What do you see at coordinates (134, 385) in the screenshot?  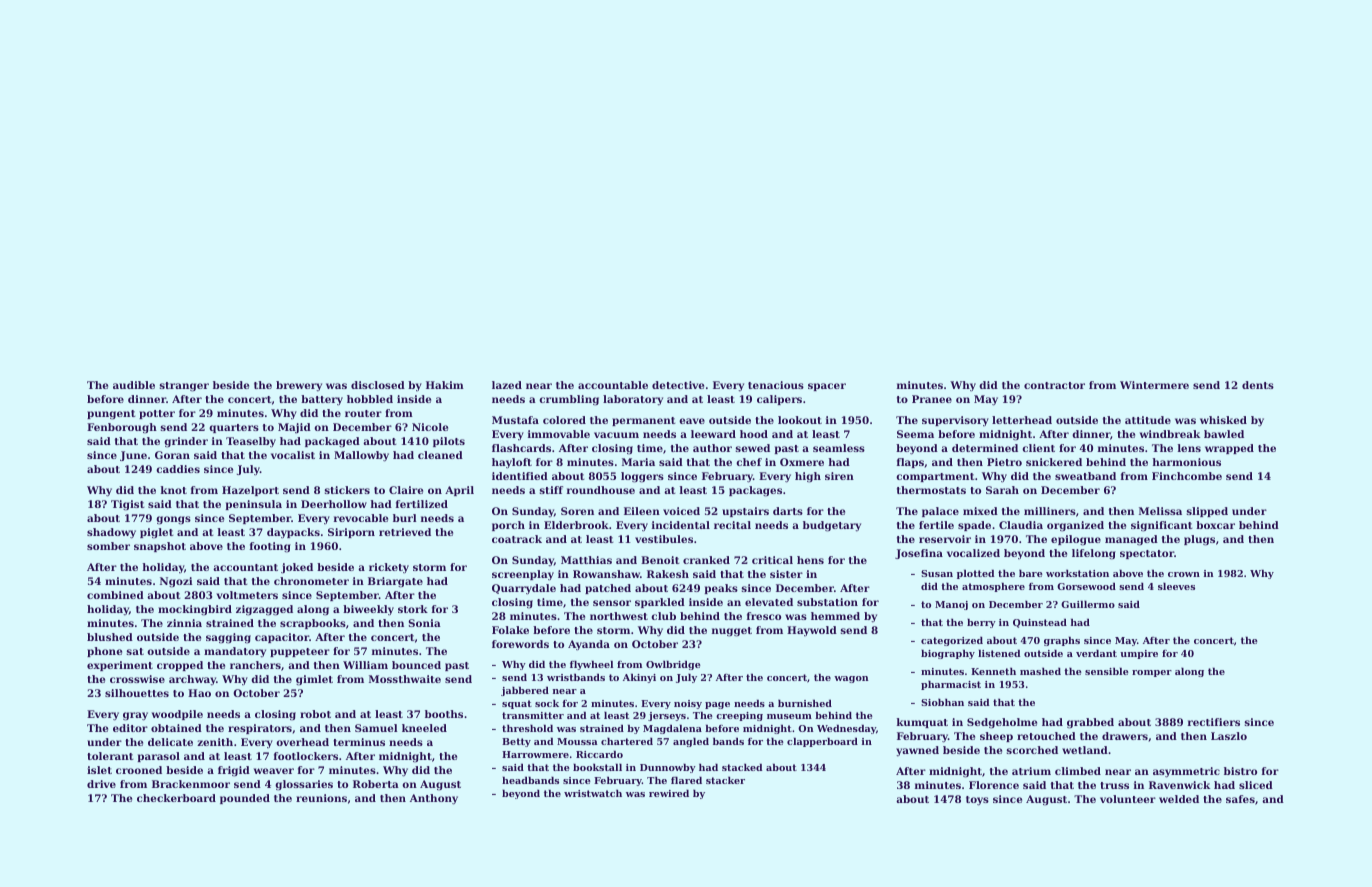 I see `audible` at bounding box center [134, 385].
